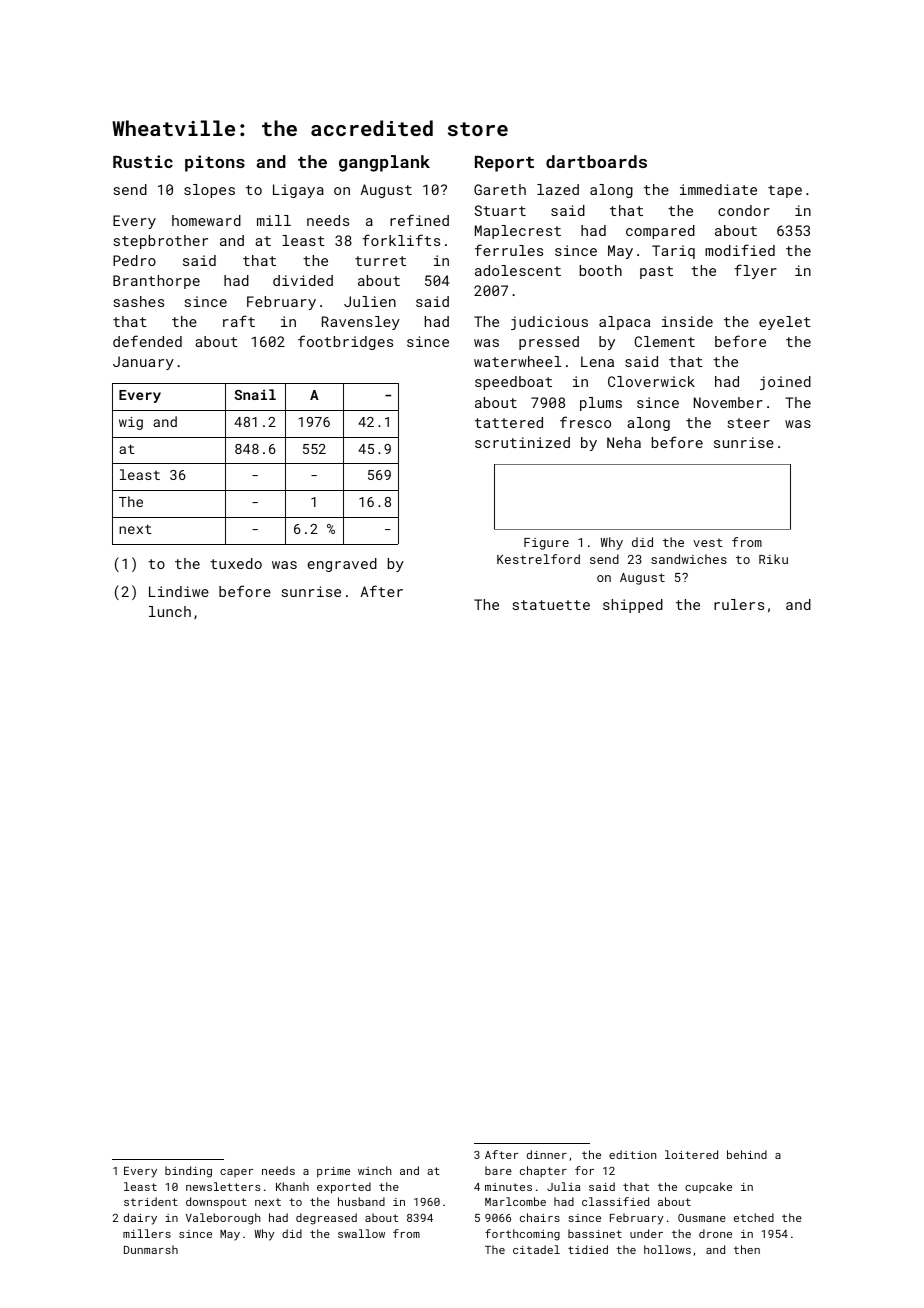 The width and height of the image is (924, 1308). What do you see at coordinates (239, 321) in the image?
I see `raft` at bounding box center [239, 321].
